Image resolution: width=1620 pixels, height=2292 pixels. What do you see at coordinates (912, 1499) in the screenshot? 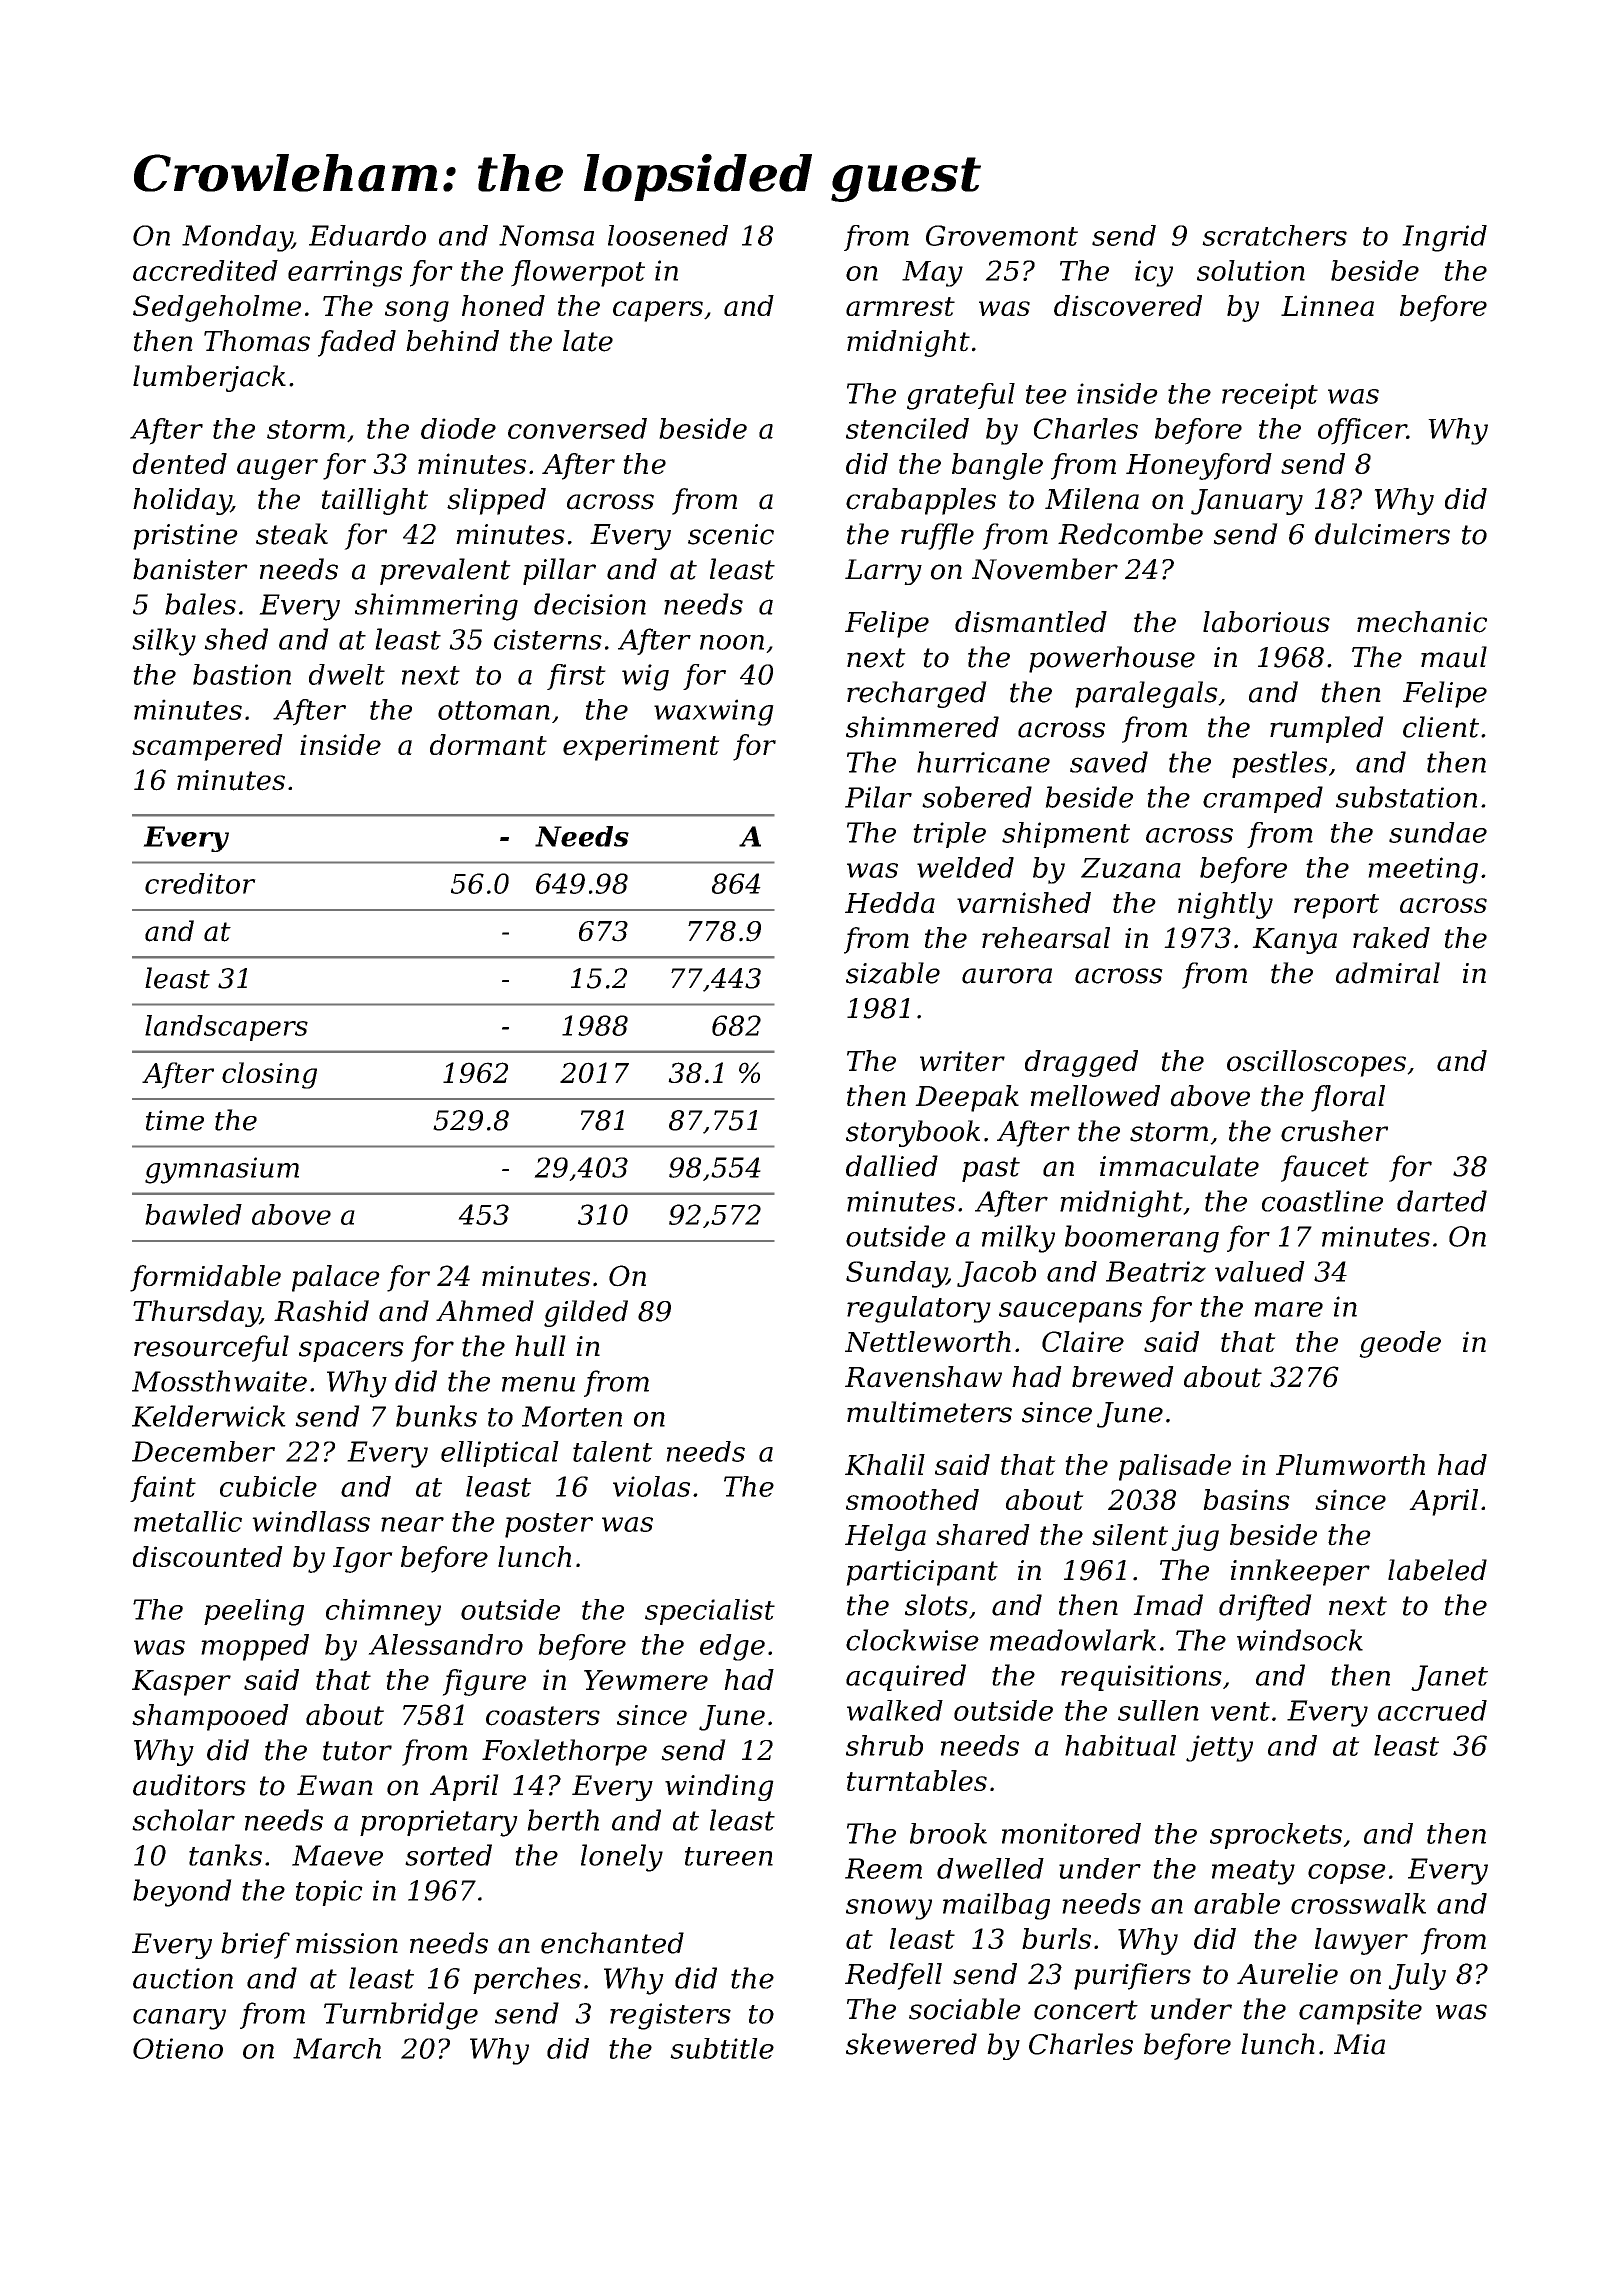
I see `smoothed` at bounding box center [912, 1499].
